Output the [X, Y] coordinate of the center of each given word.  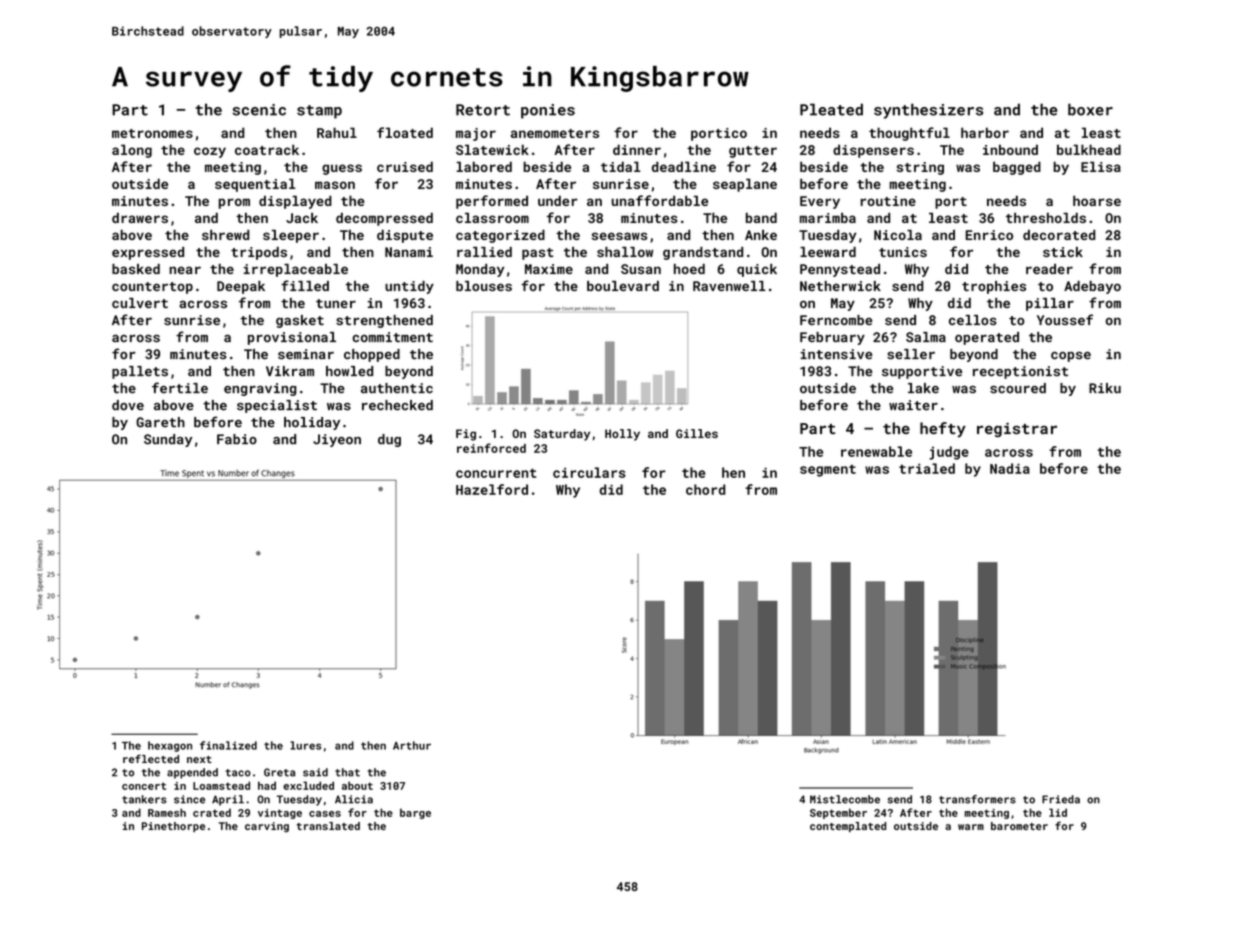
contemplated [848, 827]
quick [757, 270]
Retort [483, 110]
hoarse [1097, 200]
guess [342, 169]
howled [349, 371]
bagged [1017, 168]
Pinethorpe [173, 827]
